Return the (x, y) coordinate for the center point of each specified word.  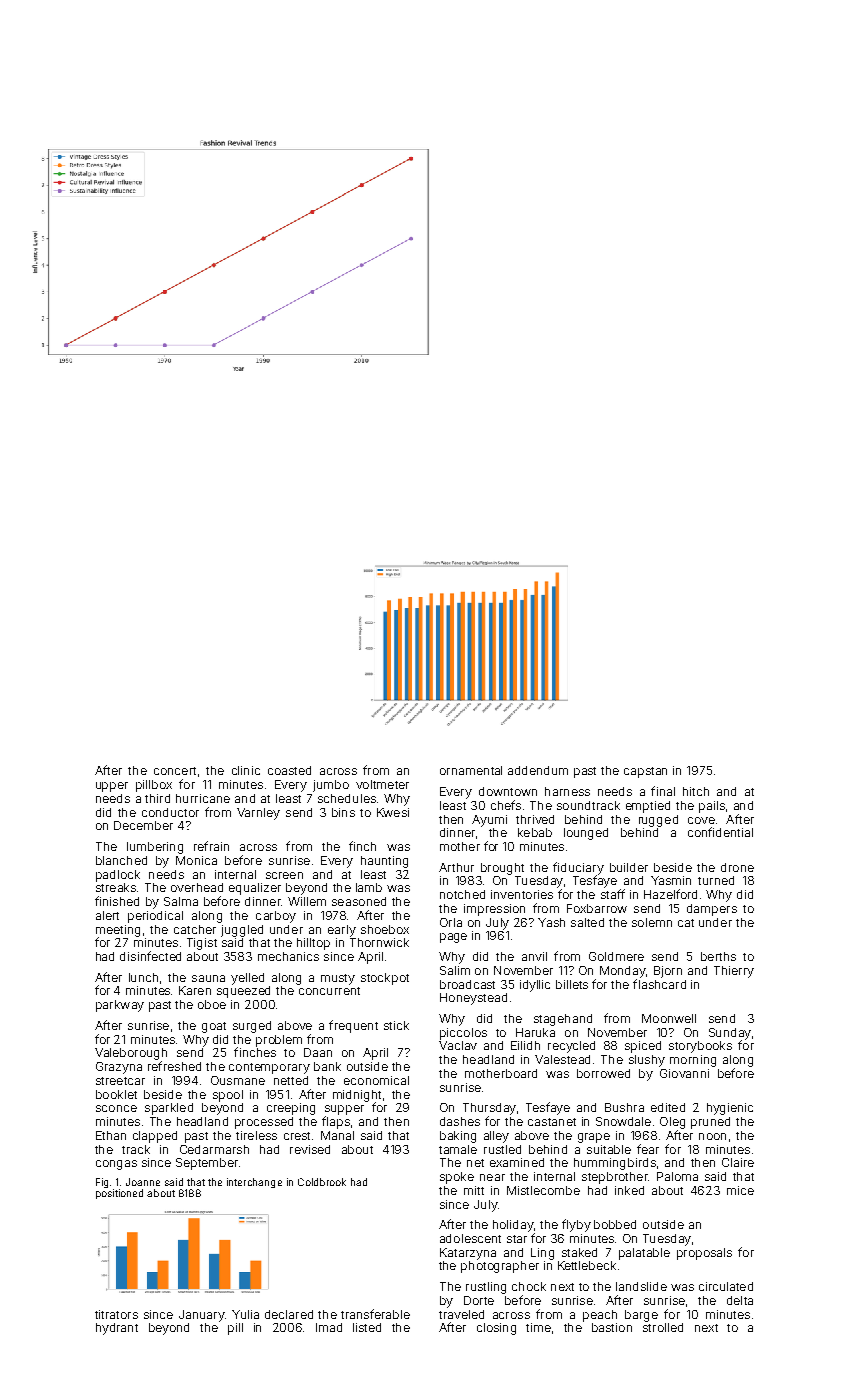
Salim (455, 970)
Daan (318, 1052)
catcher (195, 929)
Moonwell (669, 1018)
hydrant (117, 1329)
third (157, 798)
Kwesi (393, 812)
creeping (291, 1109)
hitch (696, 791)
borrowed (603, 1073)
